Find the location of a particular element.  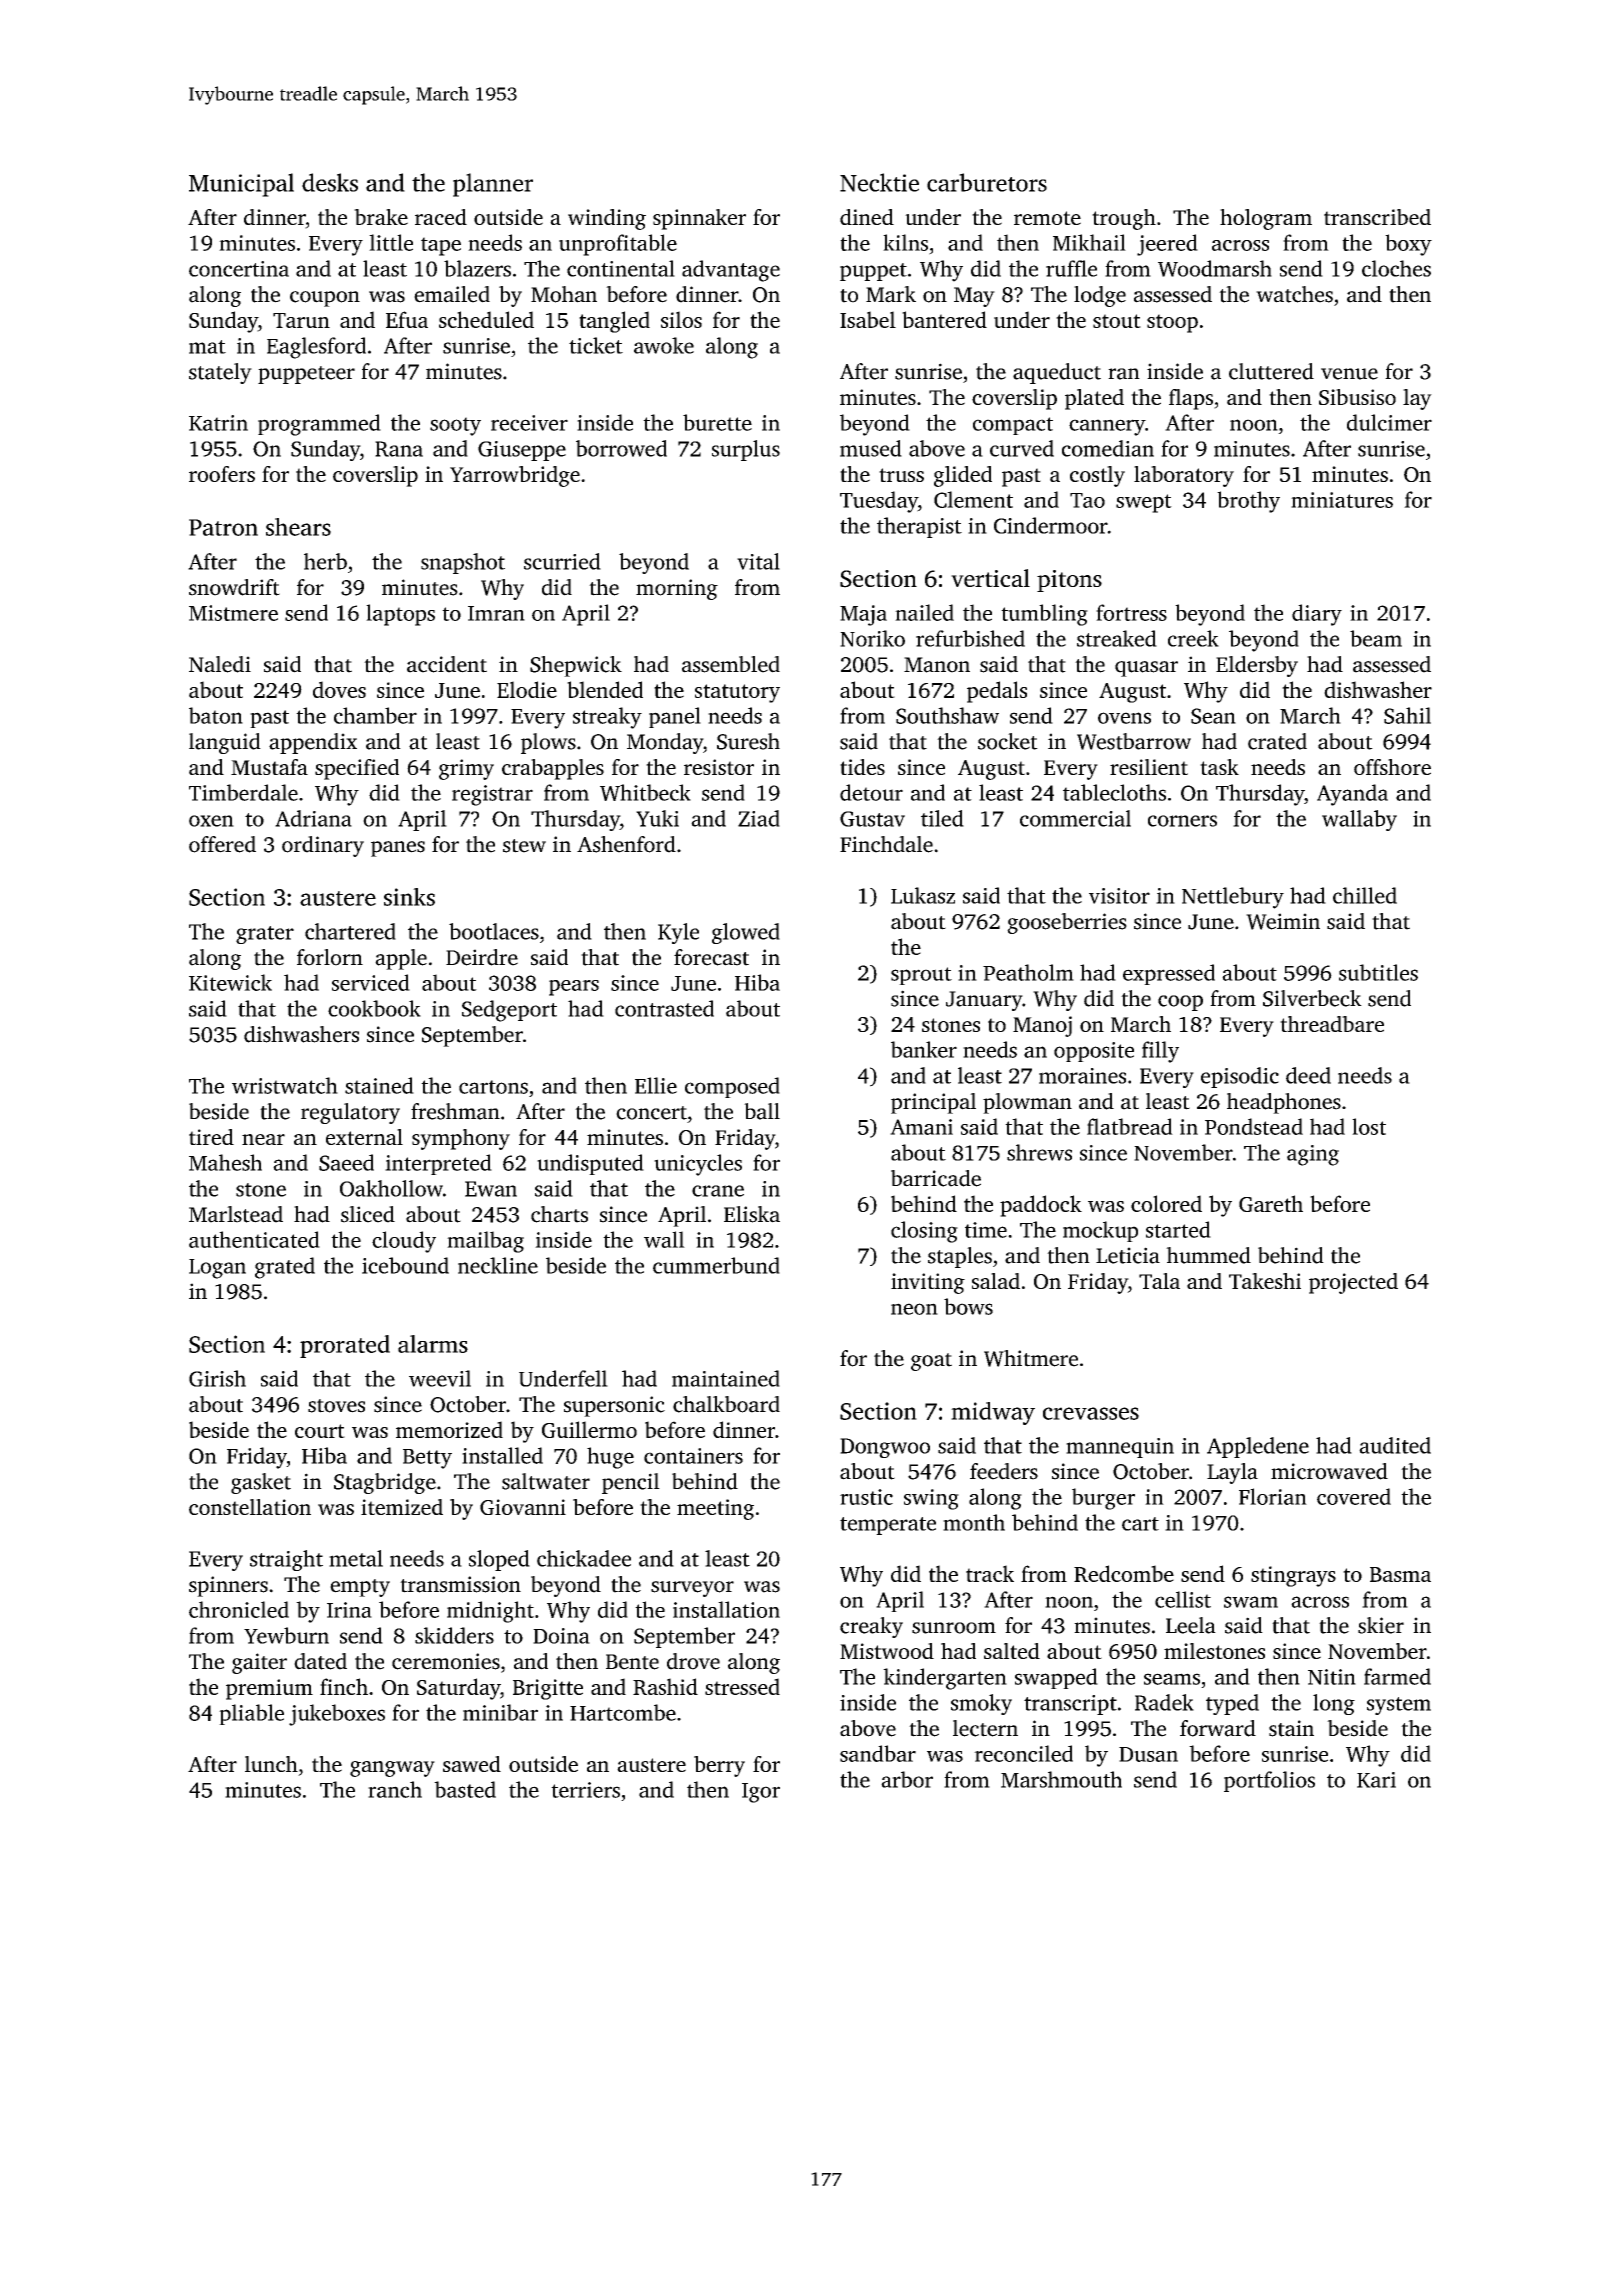

barricade is located at coordinates (936, 1178).
